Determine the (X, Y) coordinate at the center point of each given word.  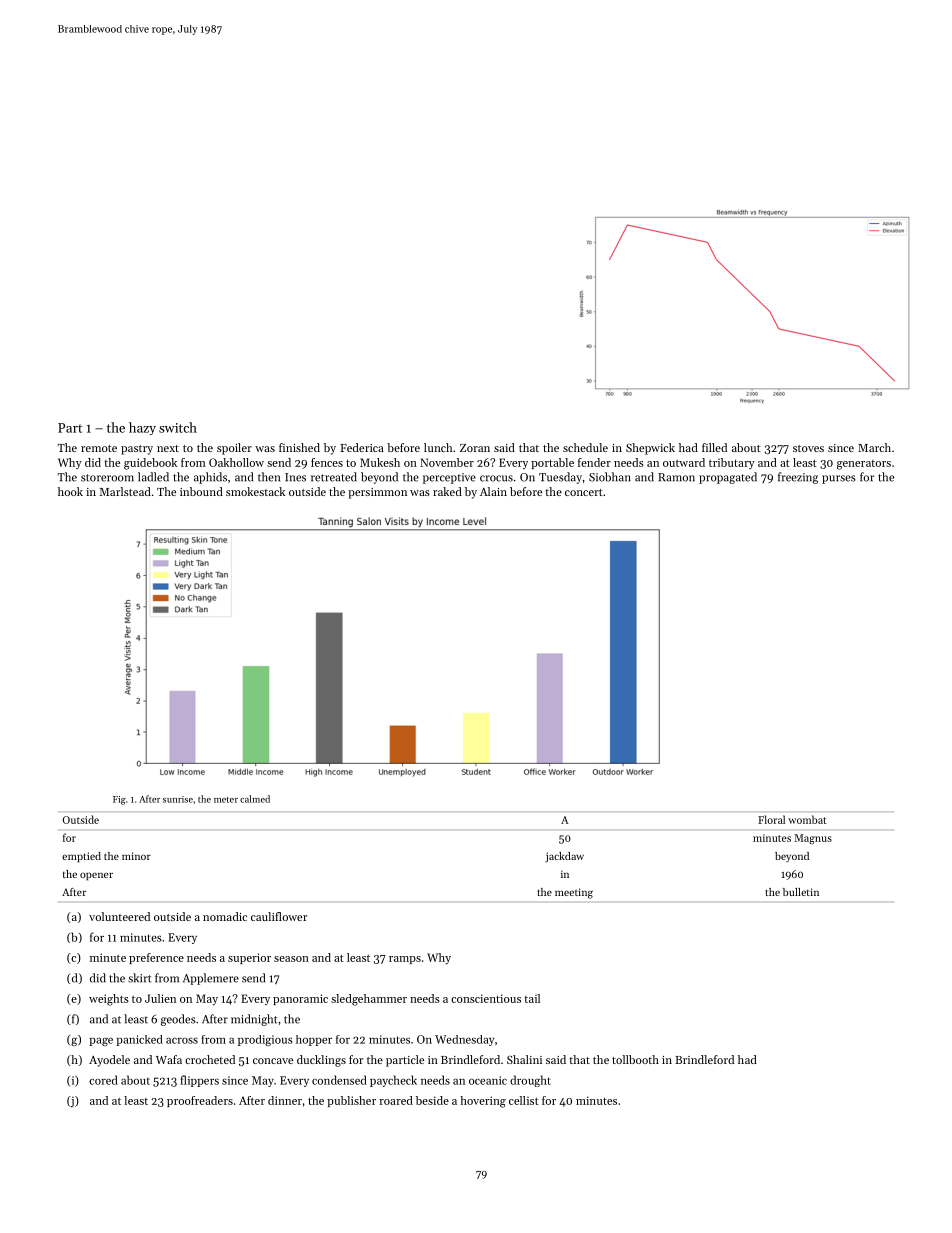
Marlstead (125, 491)
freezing (798, 478)
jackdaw (564, 857)
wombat (807, 819)
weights (109, 1000)
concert (584, 492)
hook (70, 491)
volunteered (119, 916)
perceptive (449, 478)
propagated (728, 478)
